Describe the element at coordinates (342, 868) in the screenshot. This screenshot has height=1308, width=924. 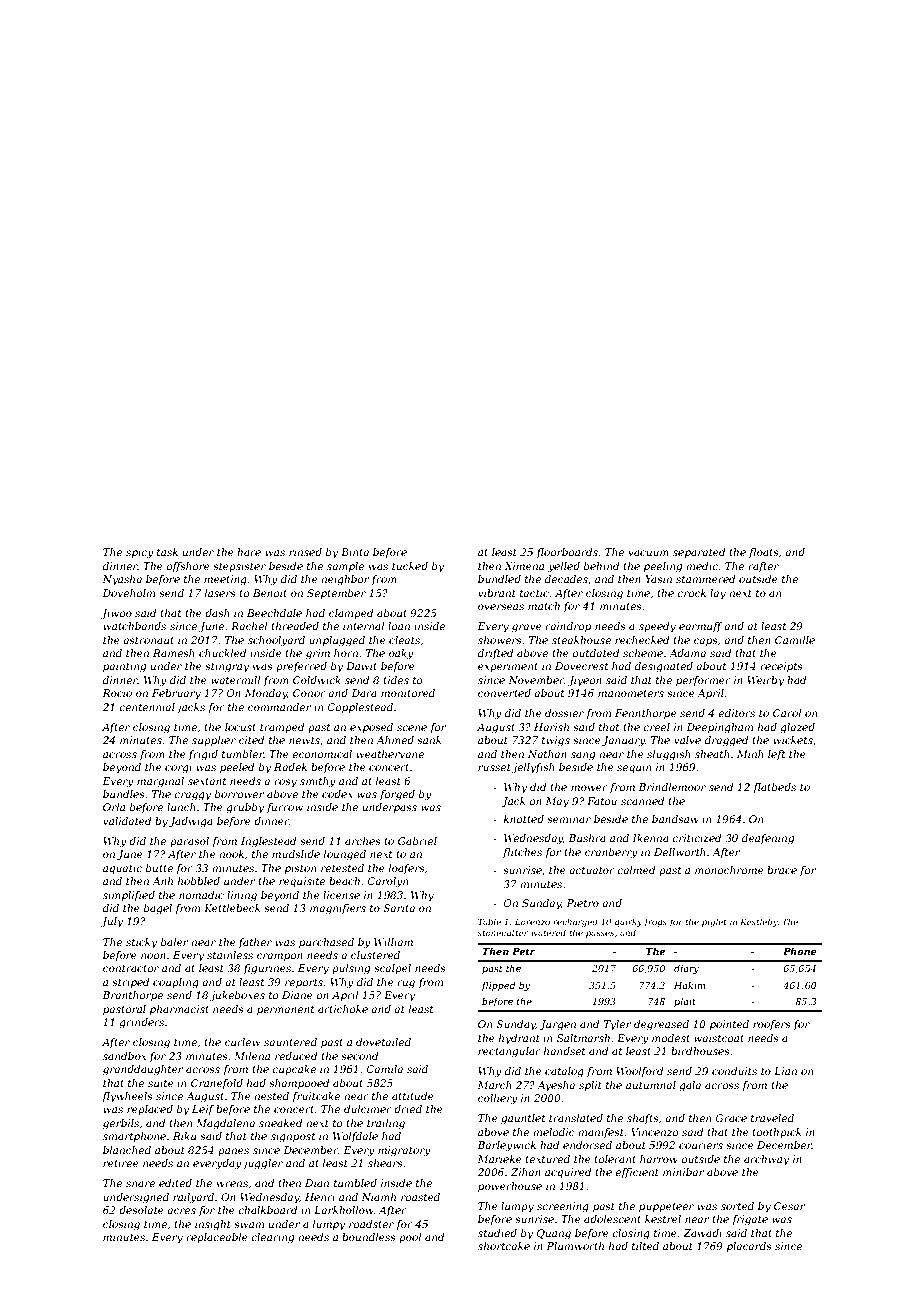
I see `retested` at that location.
